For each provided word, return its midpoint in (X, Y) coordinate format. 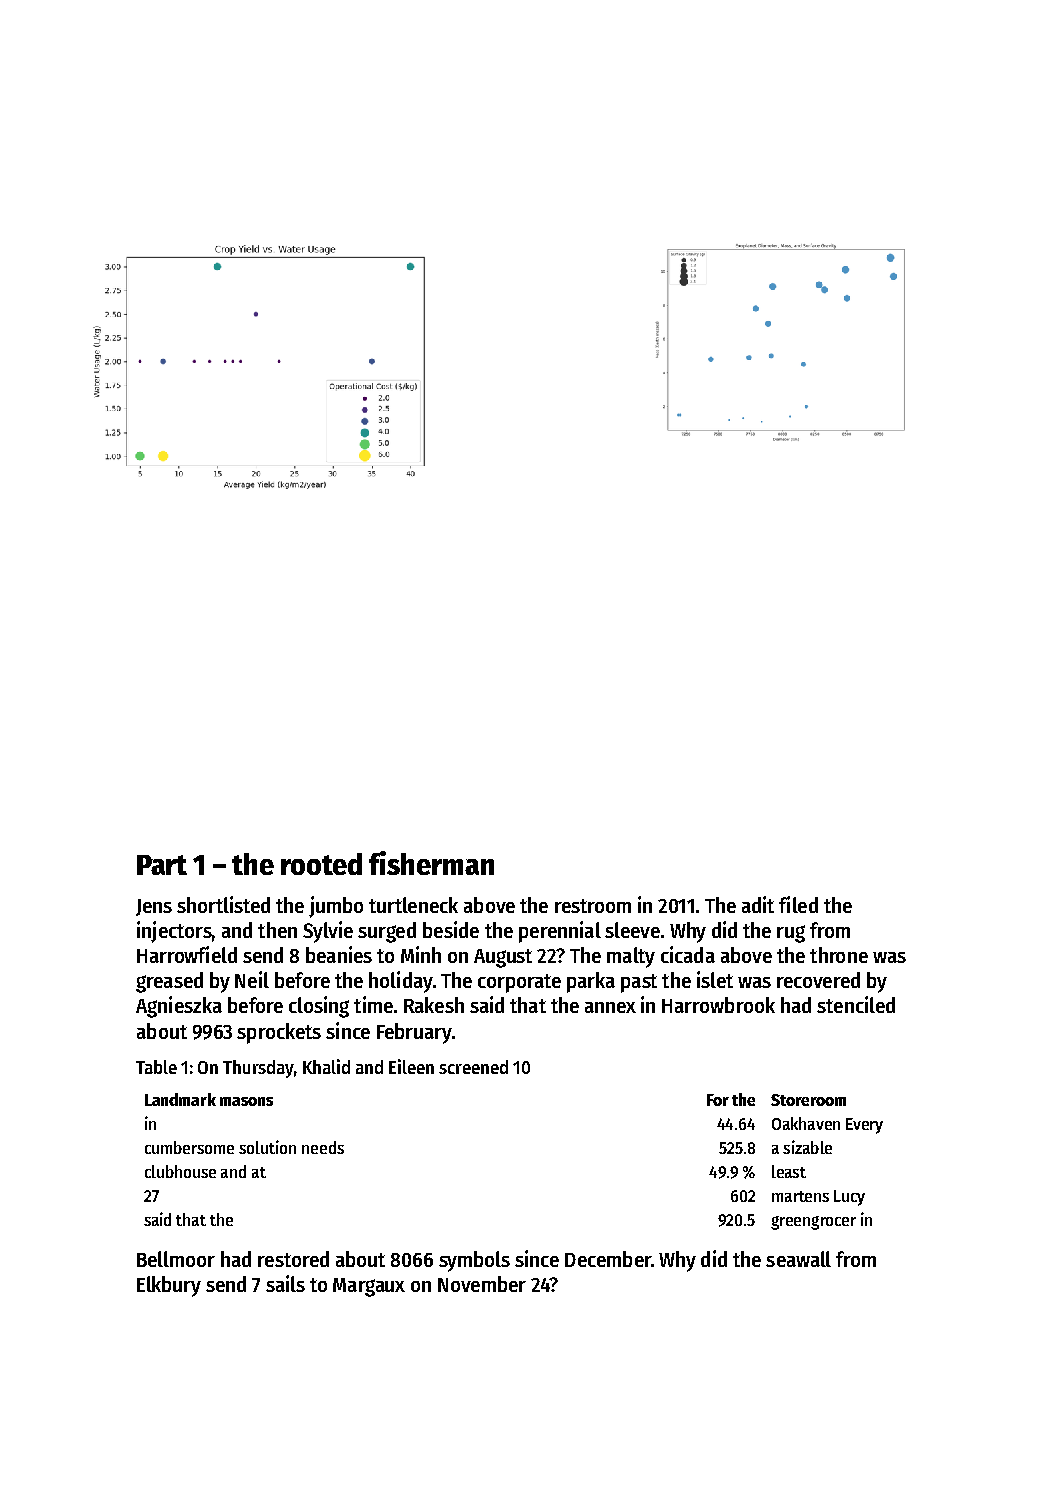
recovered (818, 980)
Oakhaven (806, 1123)
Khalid (326, 1066)
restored (293, 1259)
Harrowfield (187, 954)
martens (800, 1196)
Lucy (849, 1198)
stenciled (856, 1004)
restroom (593, 906)
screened (473, 1067)
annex (610, 1007)
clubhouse (180, 1171)
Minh (421, 954)
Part (162, 865)
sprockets (279, 1033)
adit (758, 904)
